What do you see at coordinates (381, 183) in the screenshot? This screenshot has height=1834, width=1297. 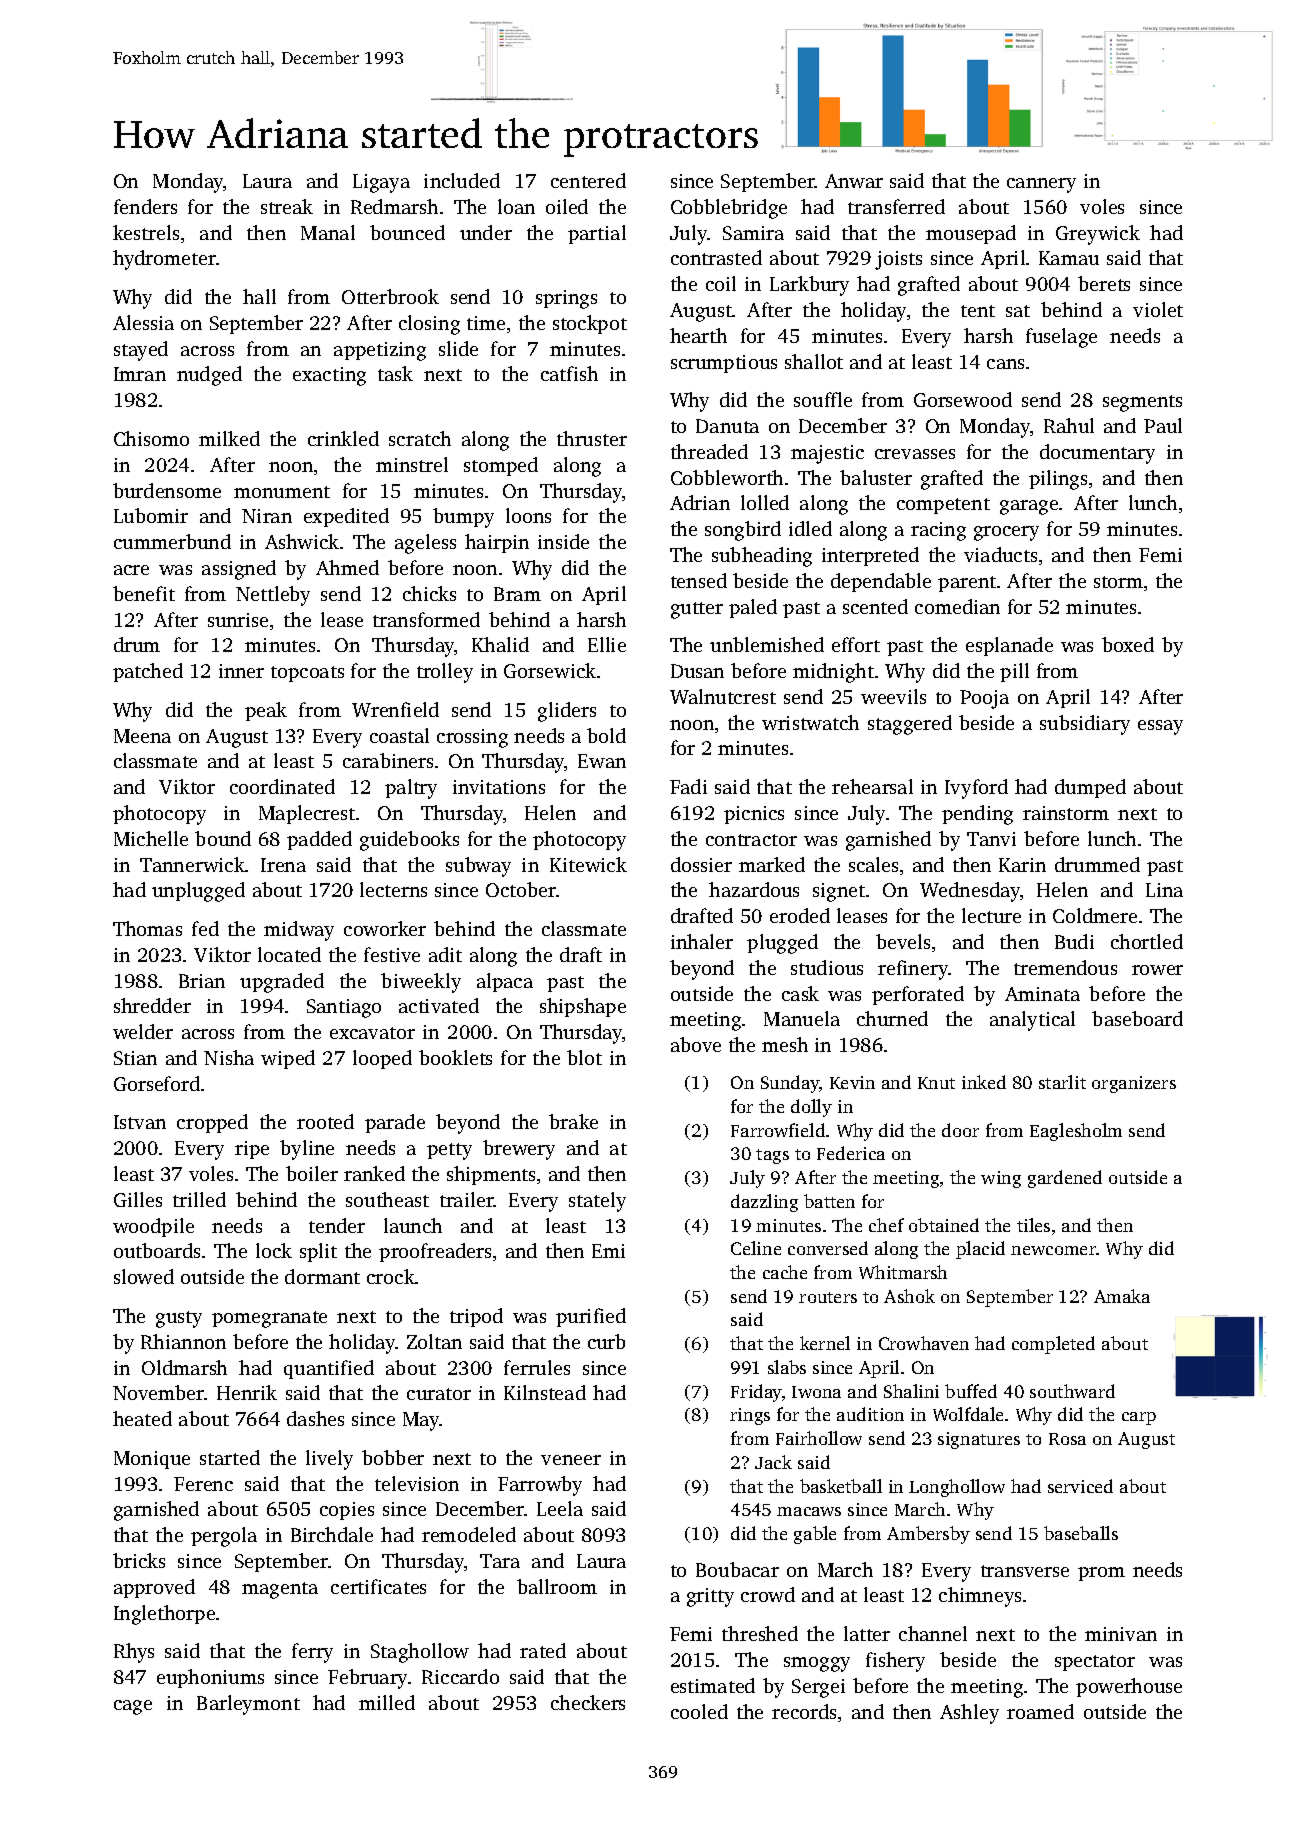 I see `Ligaya` at bounding box center [381, 183].
